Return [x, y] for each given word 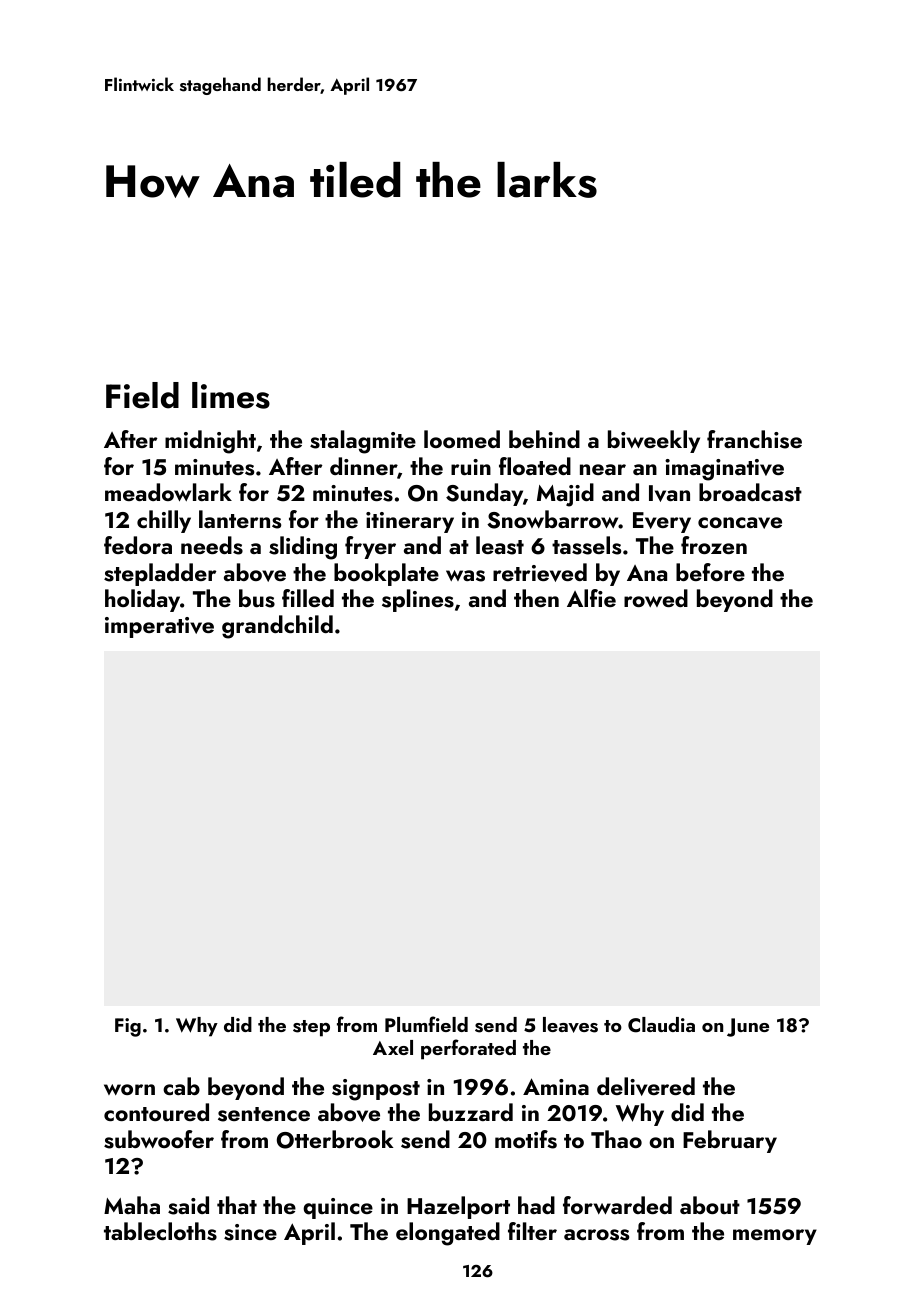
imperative [159, 627]
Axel [393, 1047]
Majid [565, 495]
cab [181, 1086]
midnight [210, 442]
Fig [128, 1027]
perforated [468, 1049]
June [748, 1027]
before [710, 572]
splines [418, 600]
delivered [646, 1086]
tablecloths [160, 1231]
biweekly [654, 441]
